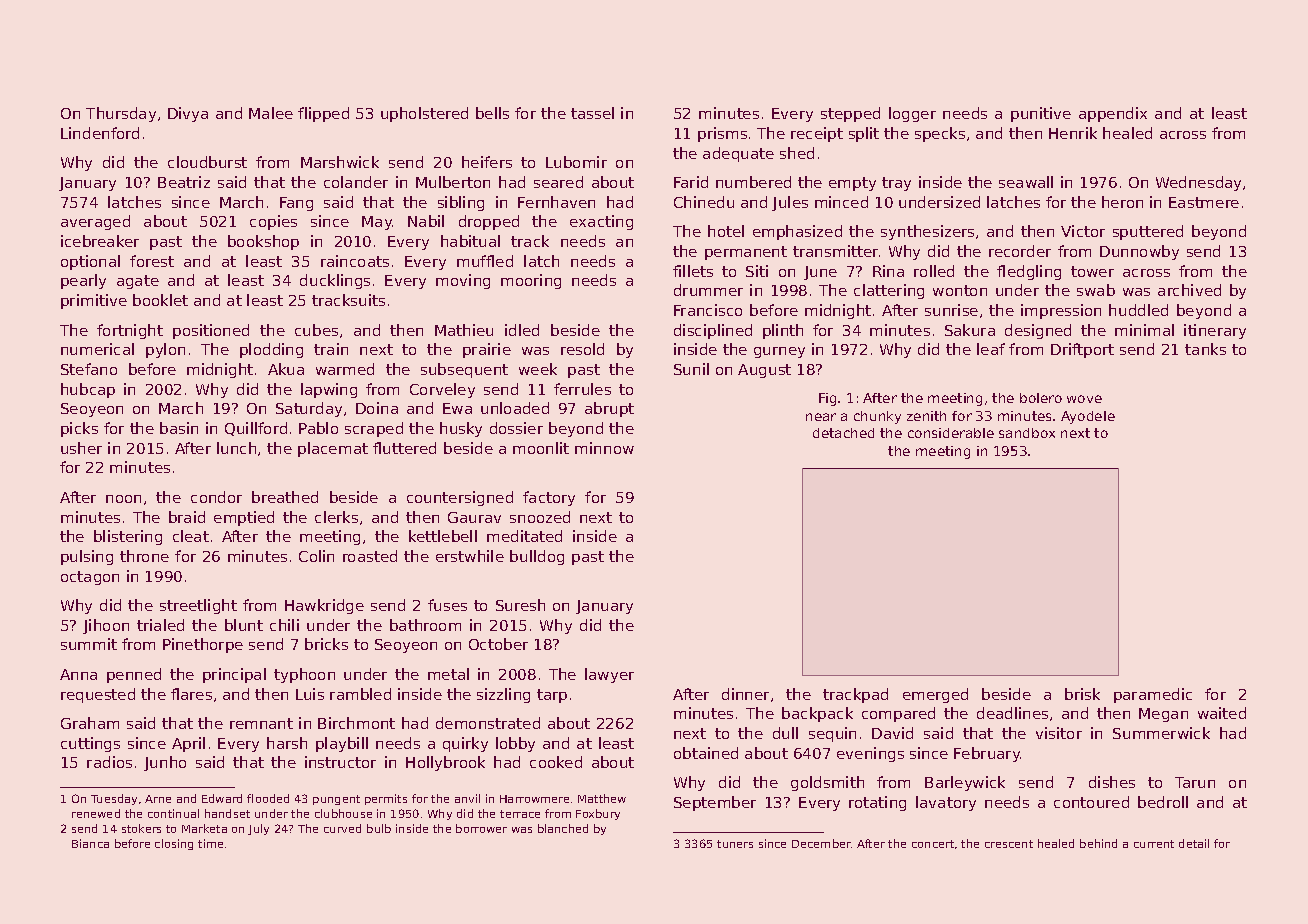  What do you see at coordinates (1027, 433) in the screenshot?
I see `sandbox` at bounding box center [1027, 433].
